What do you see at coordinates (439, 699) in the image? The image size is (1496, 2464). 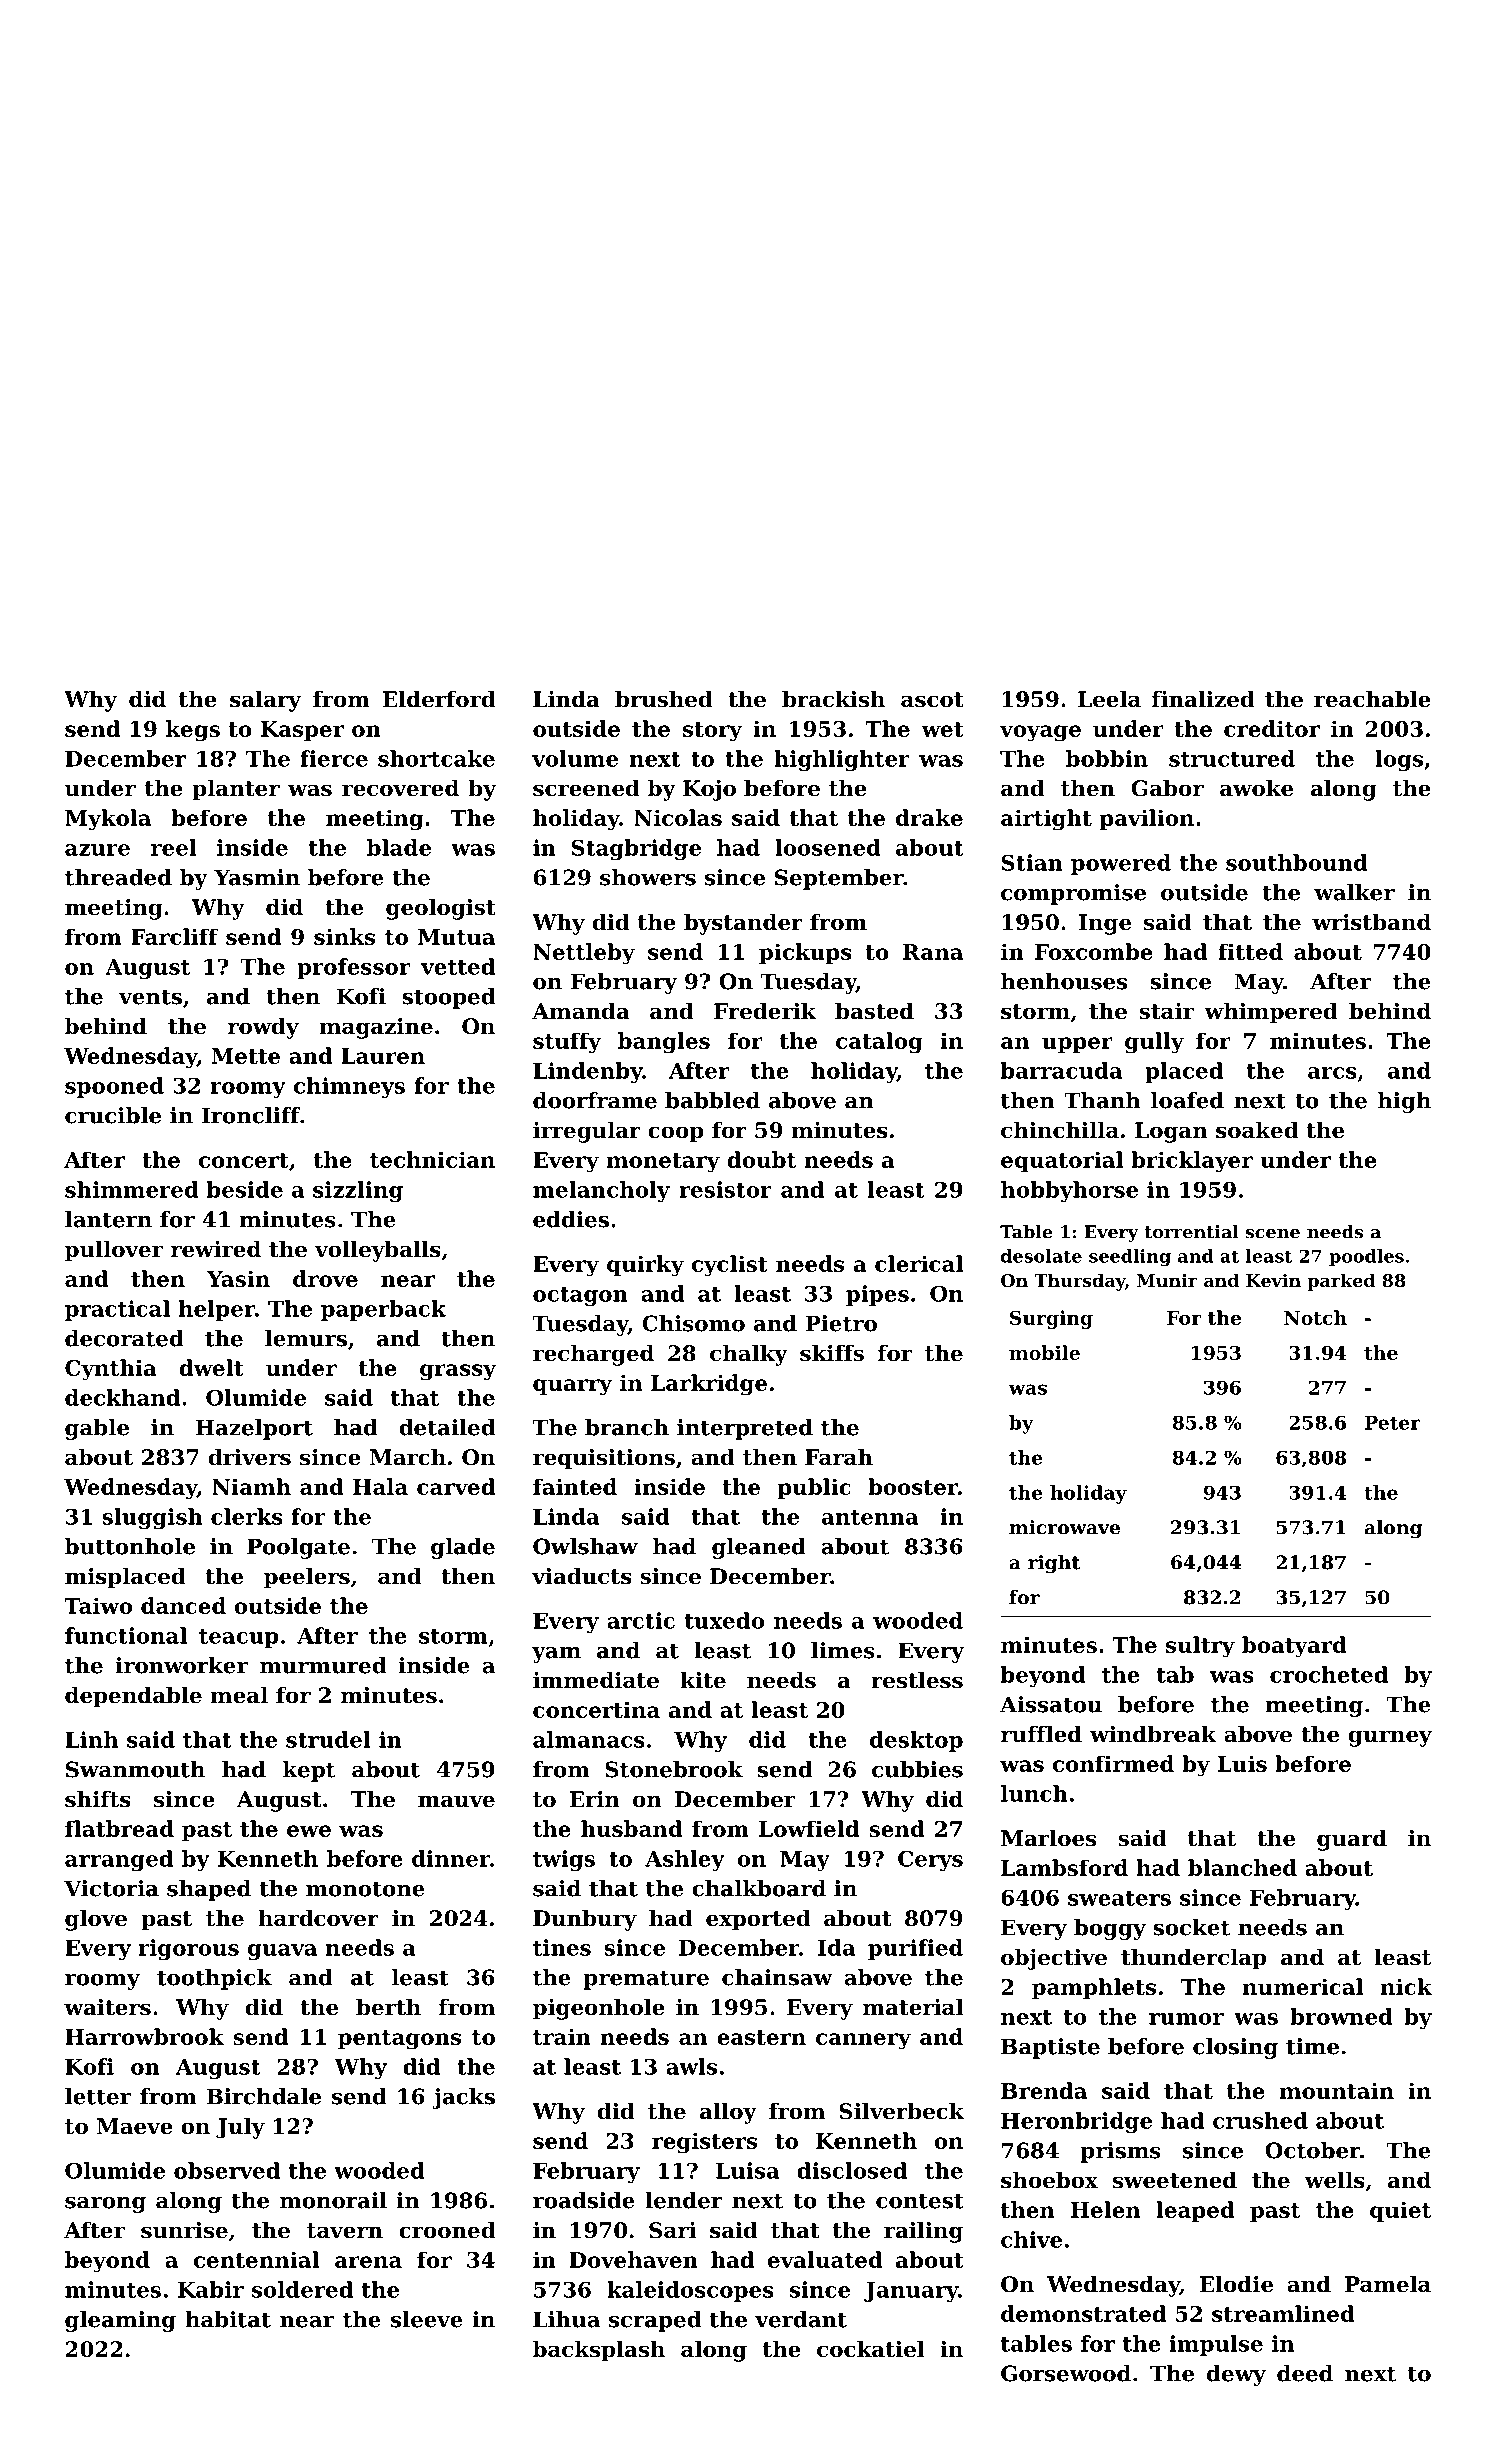 I see `Elderford` at bounding box center [439, 699].
